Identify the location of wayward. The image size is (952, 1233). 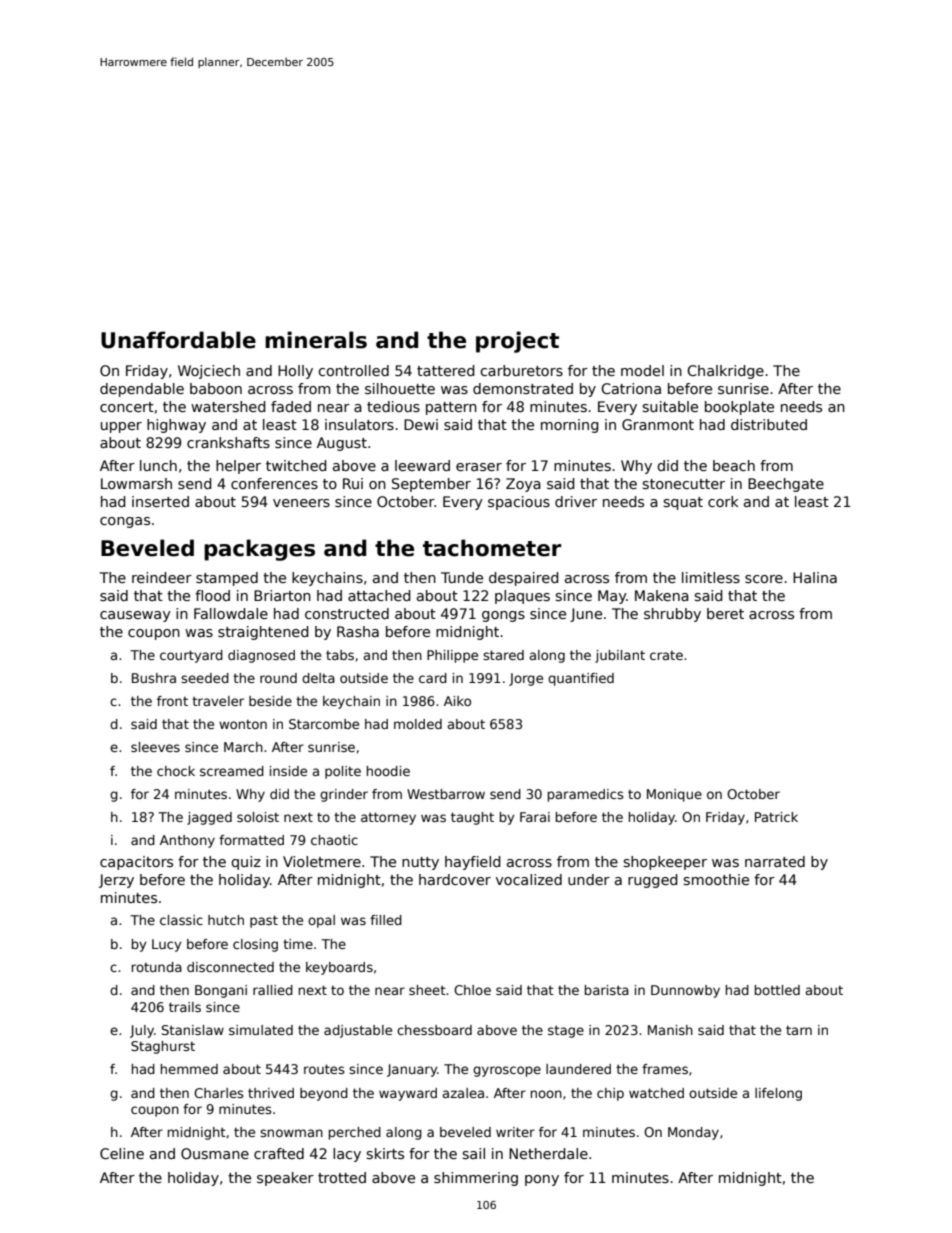
(408, 1094).
